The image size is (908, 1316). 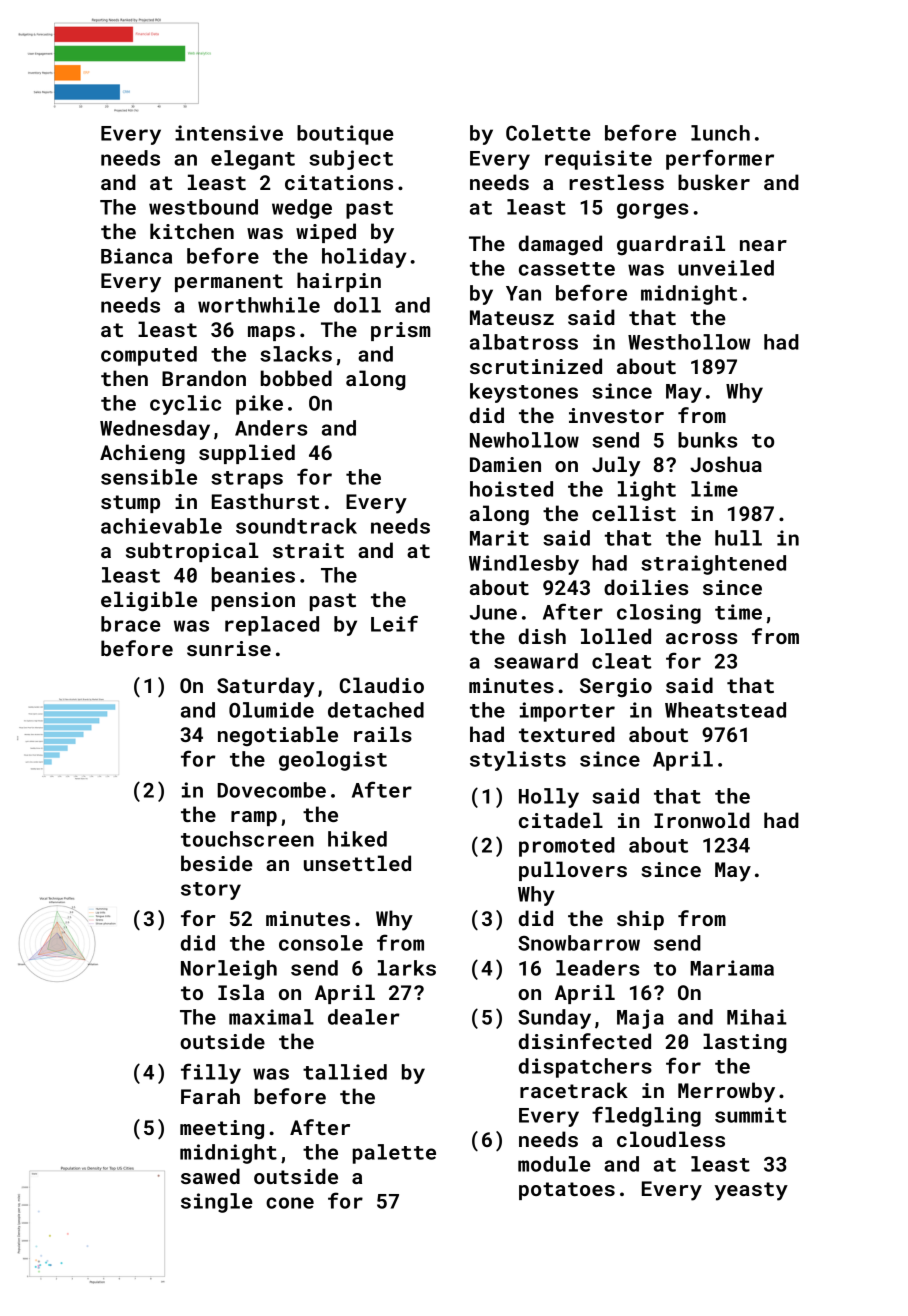 I want to click on sawed, so click(x=210, y=1176).
